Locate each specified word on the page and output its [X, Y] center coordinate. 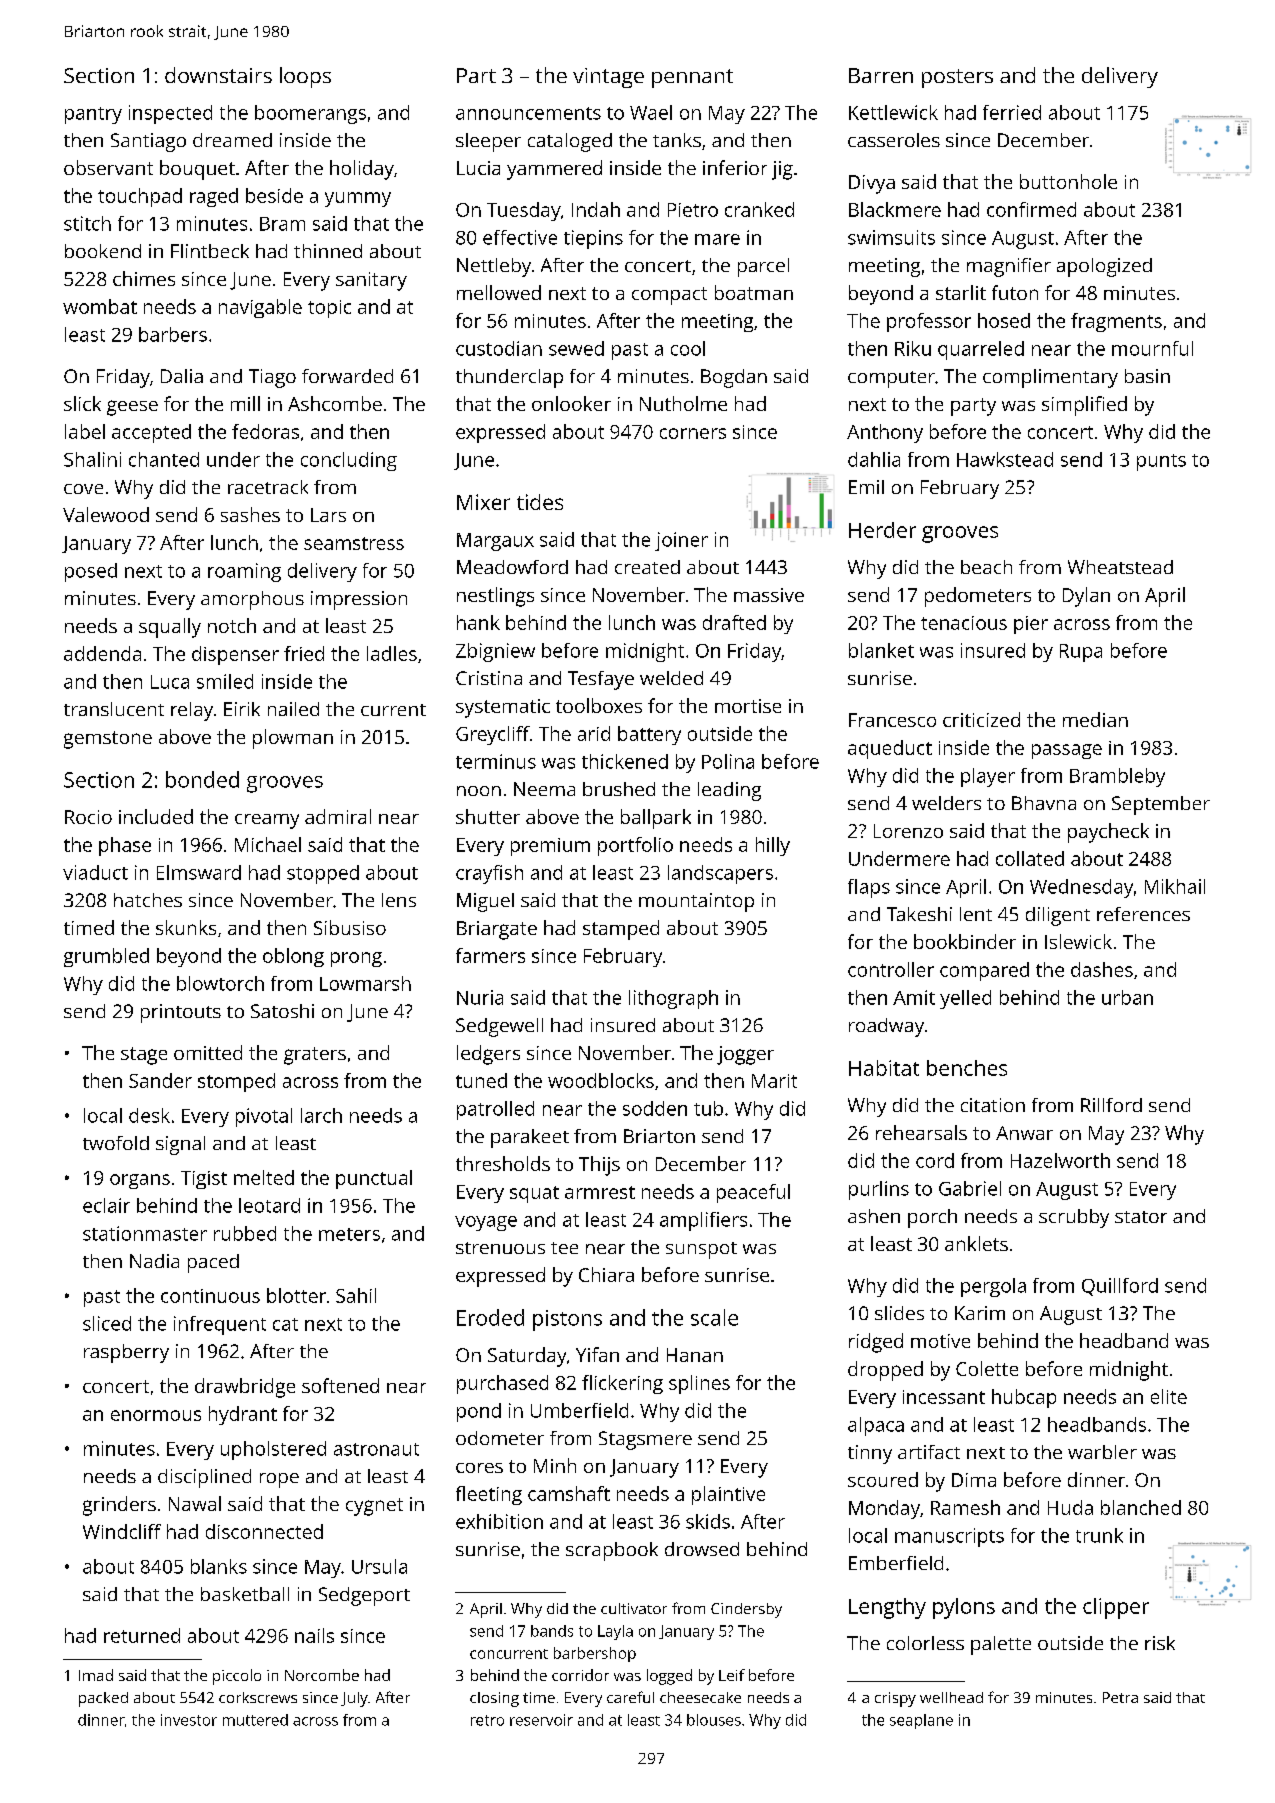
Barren [881, 75]
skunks [186, 927]
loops [305, 77]
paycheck [1108, 833]
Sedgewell [499, 1027]
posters [957, 78]
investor [189, 1720]
